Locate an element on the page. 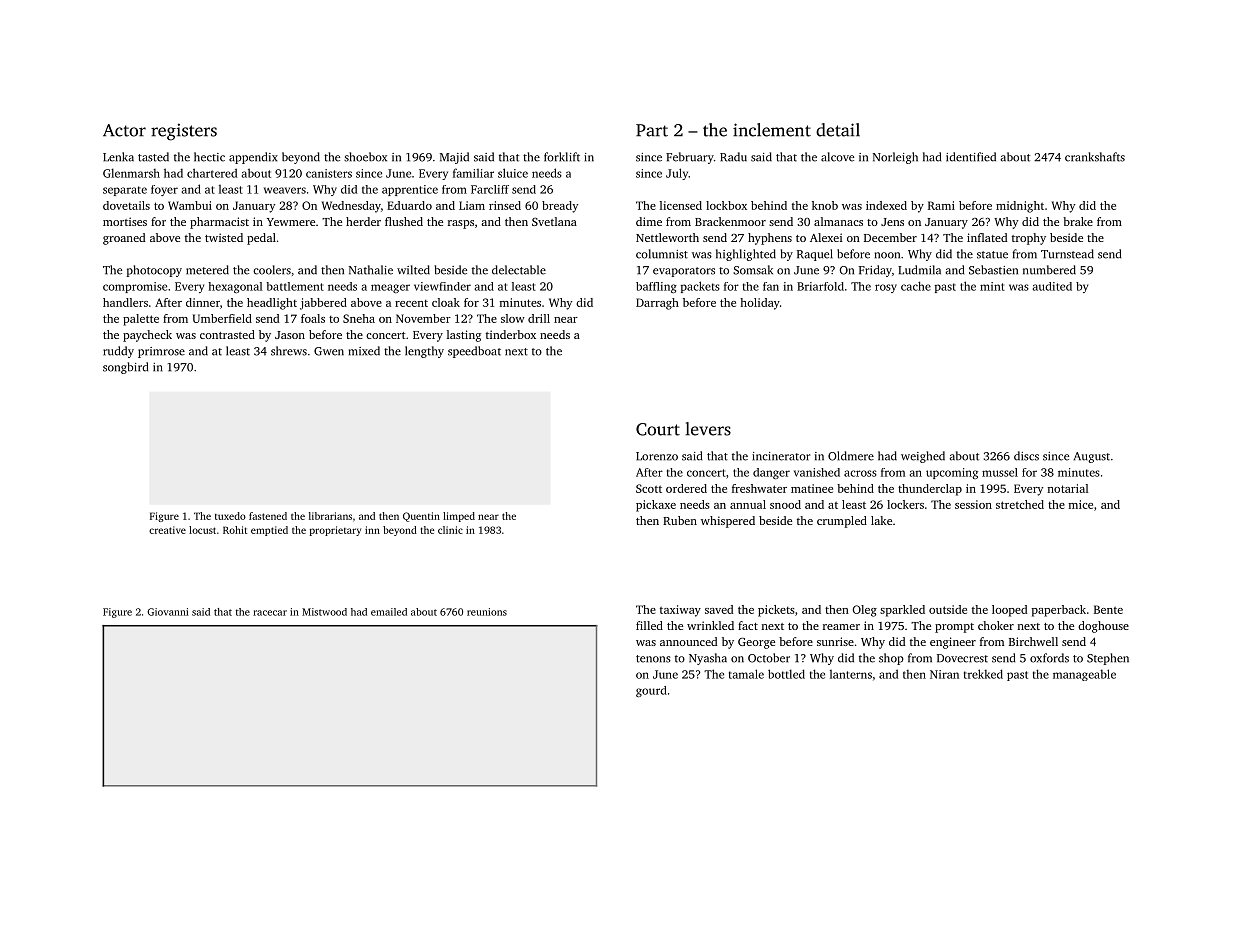  Part is located at coordinates (652, 130).
